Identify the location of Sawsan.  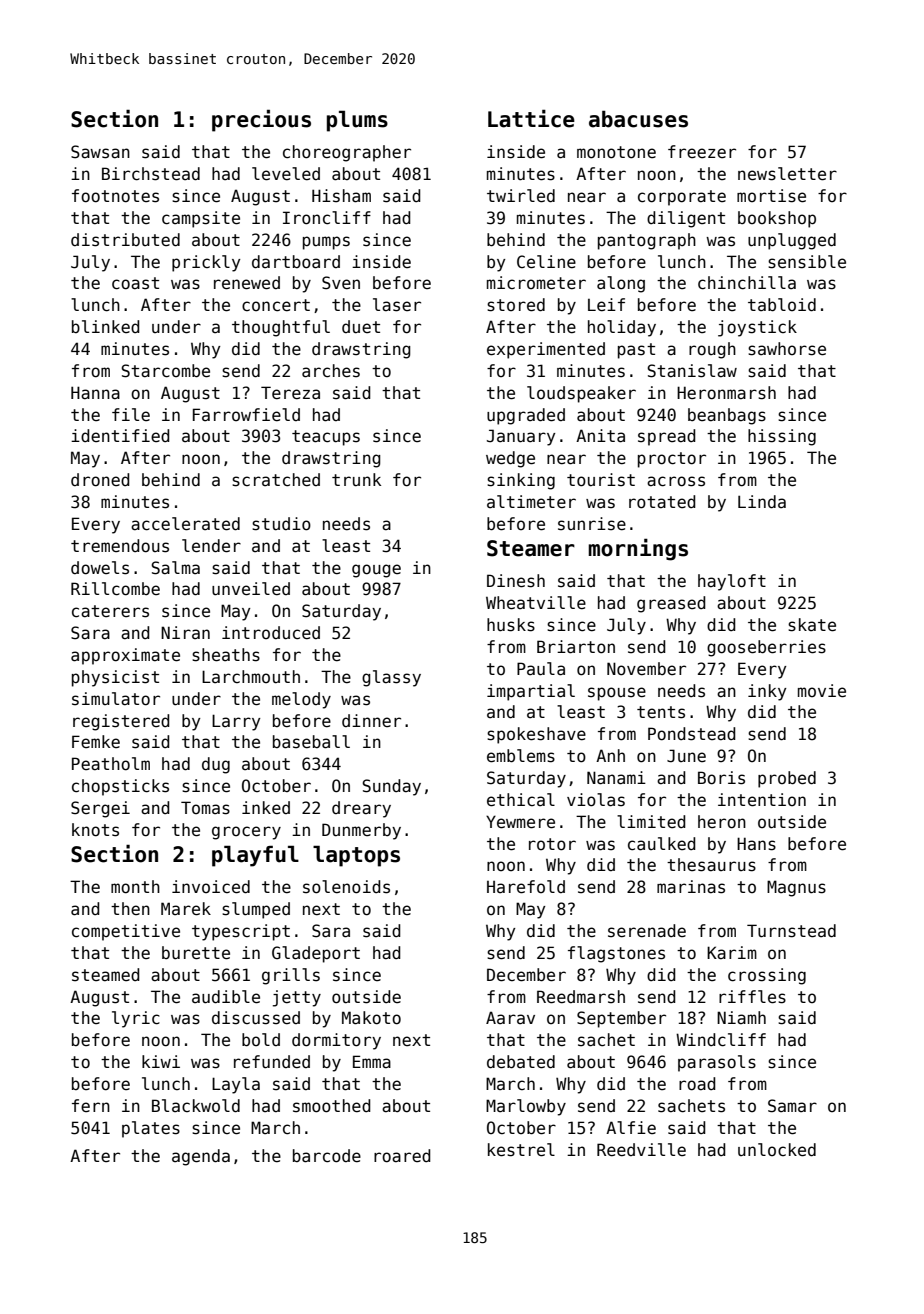
(100, 152).
